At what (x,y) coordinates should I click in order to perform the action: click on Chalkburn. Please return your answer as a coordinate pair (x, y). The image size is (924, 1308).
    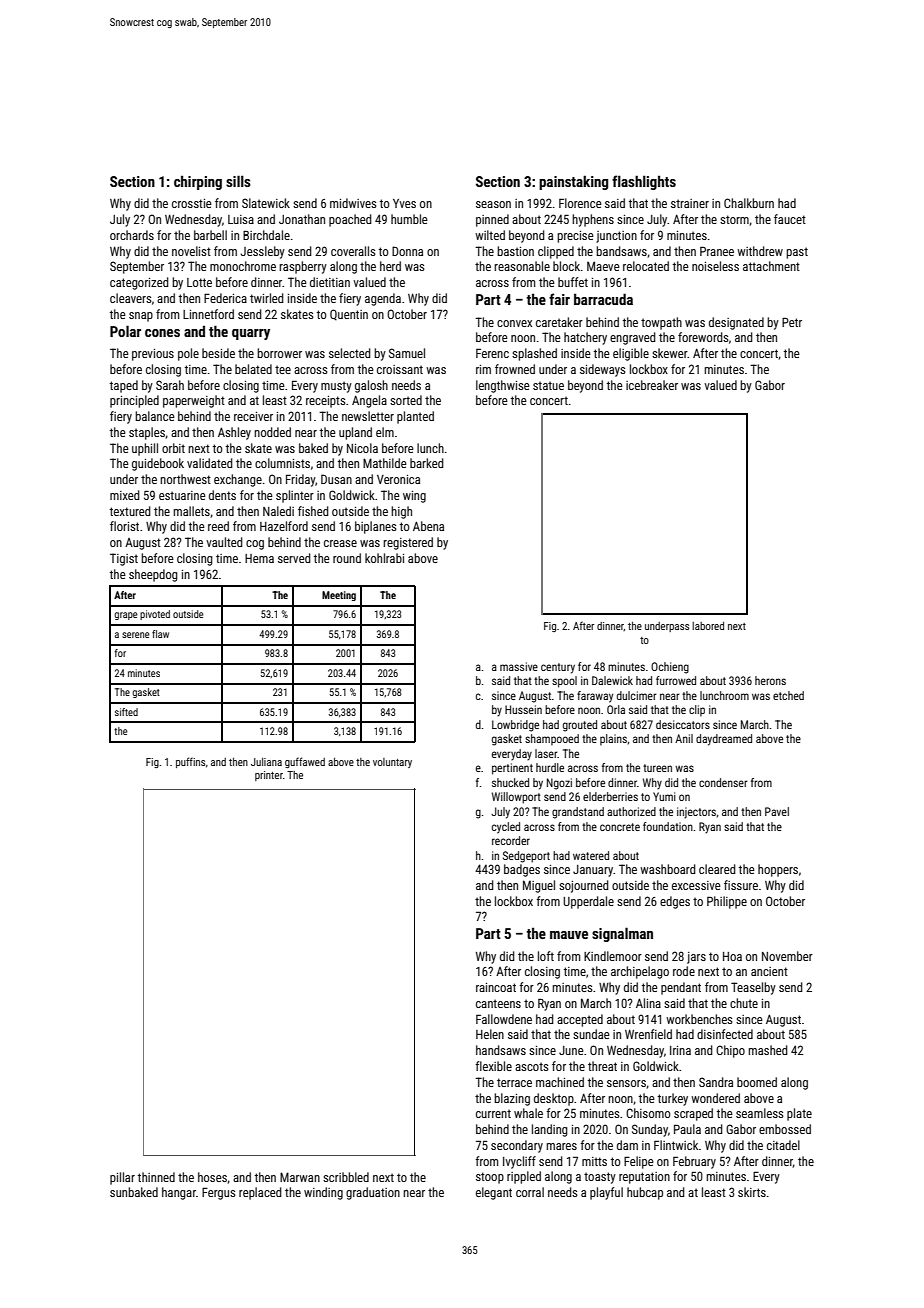
    Looking at the image, I should click on (749, 203).
